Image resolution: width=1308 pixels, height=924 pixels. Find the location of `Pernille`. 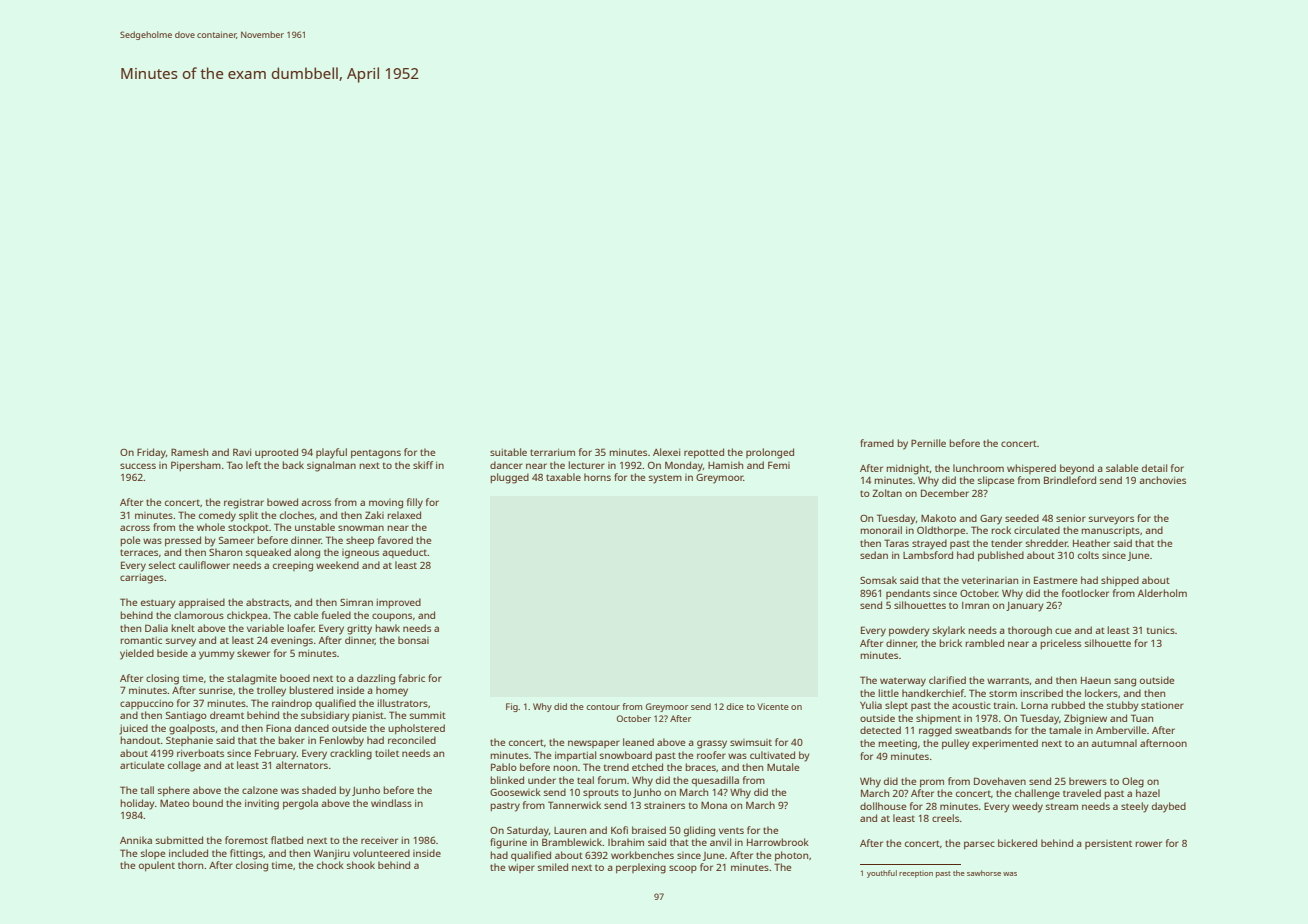

Pernille is located at coordinates (928, 443).
